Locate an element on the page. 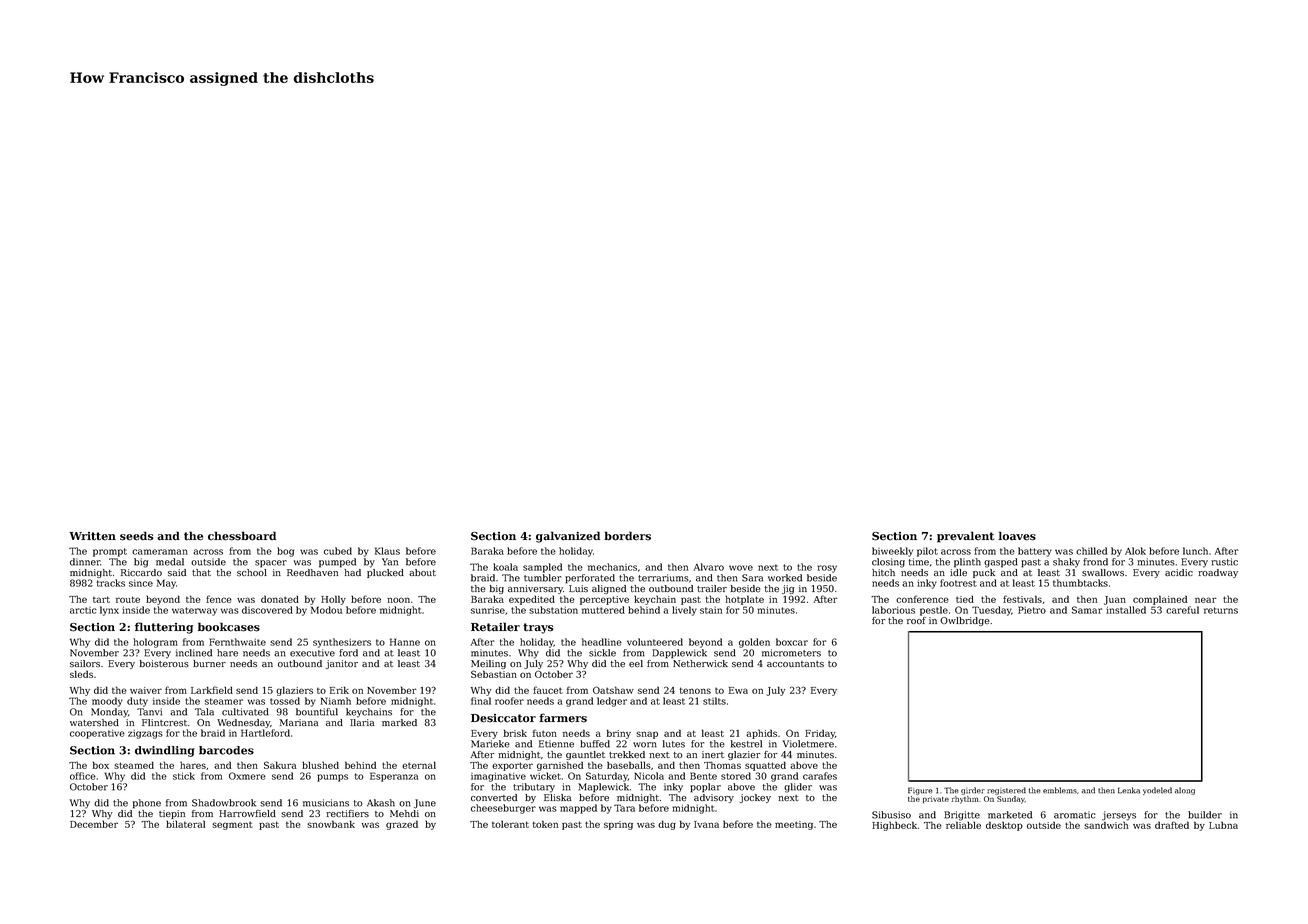 This page has width=1308, height=924. waterway is located at coordinates (194, 611).
